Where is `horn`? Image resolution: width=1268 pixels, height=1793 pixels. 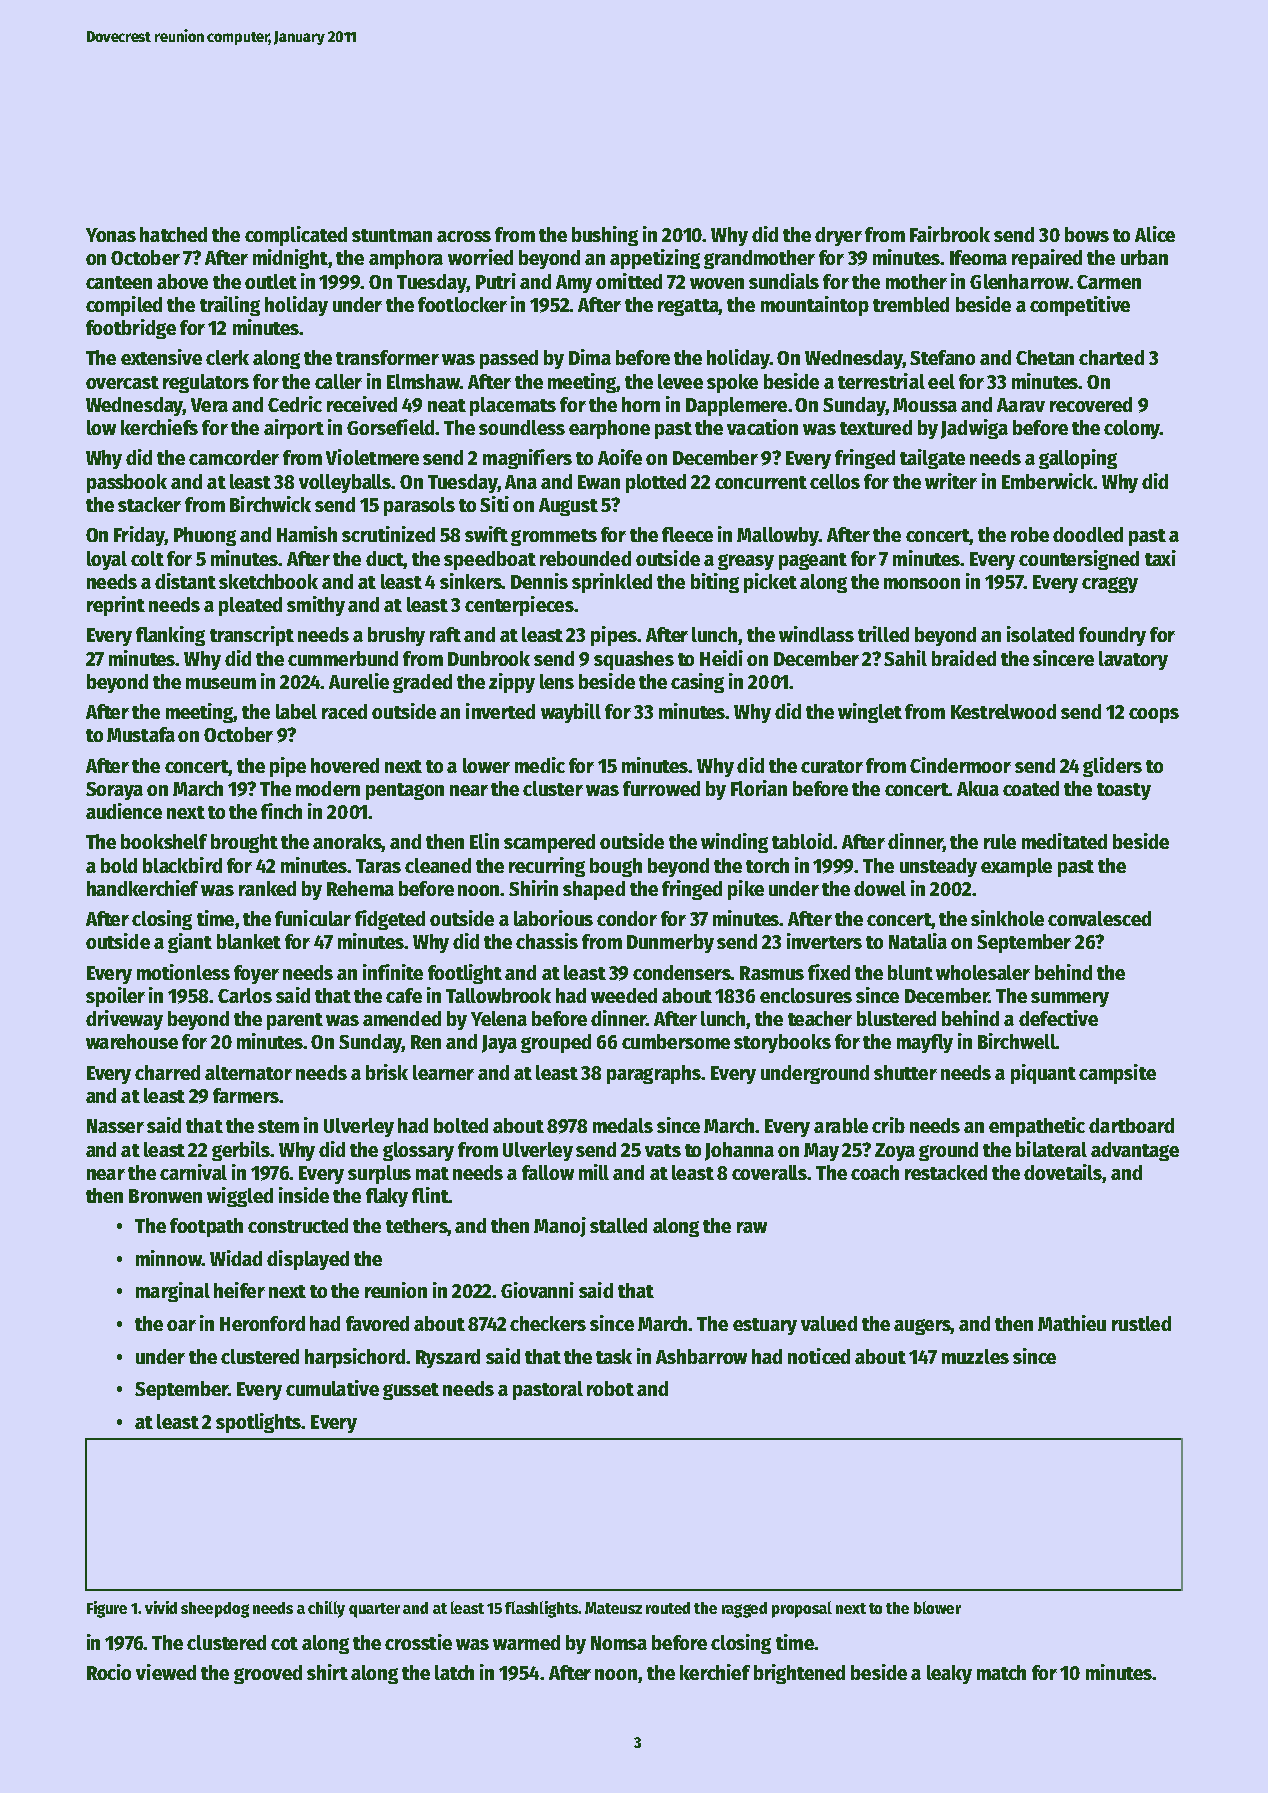 horn is located at coordinates (641, 404).
